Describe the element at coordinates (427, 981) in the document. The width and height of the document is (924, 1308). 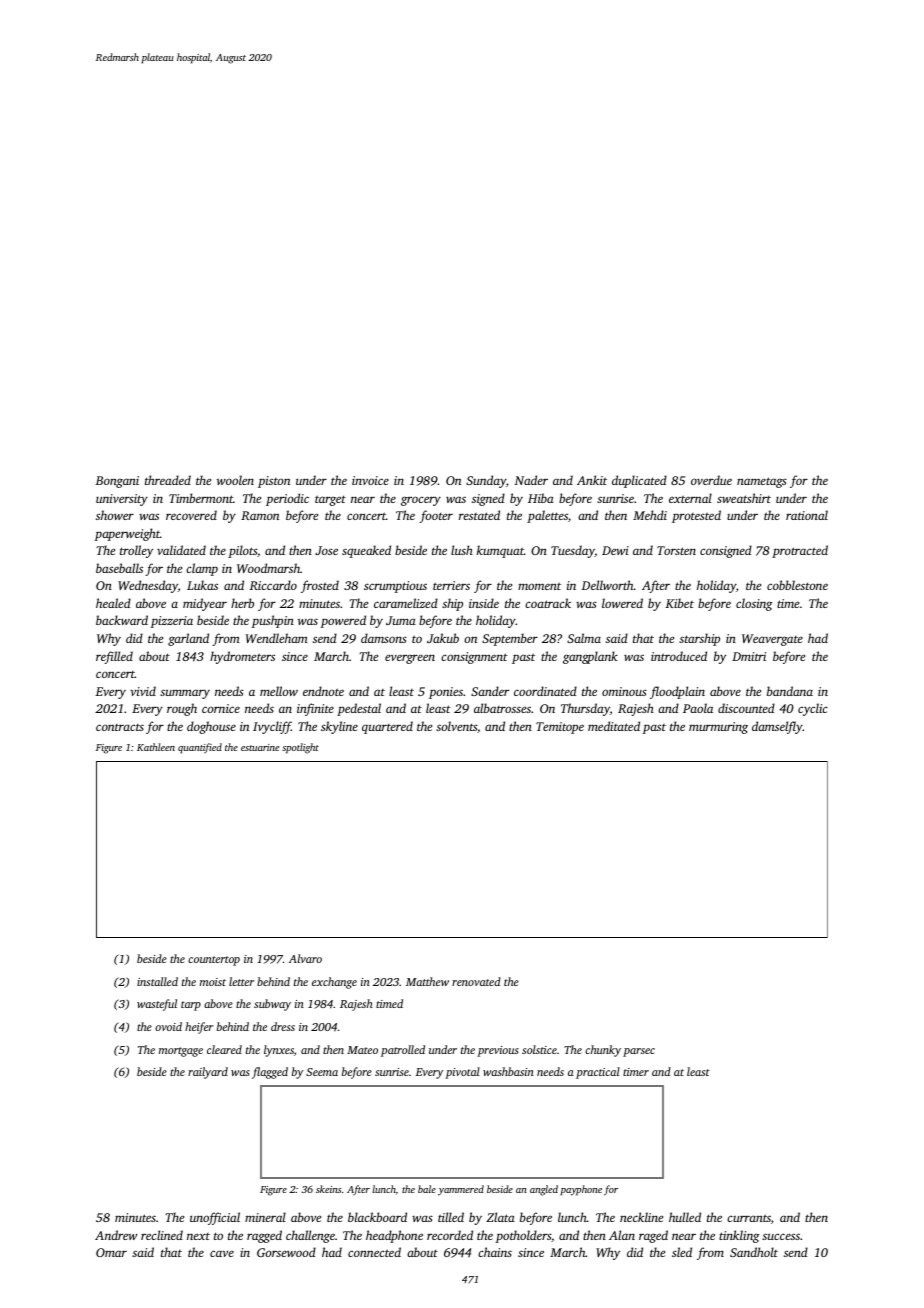
I see `Matthew` at that location.
